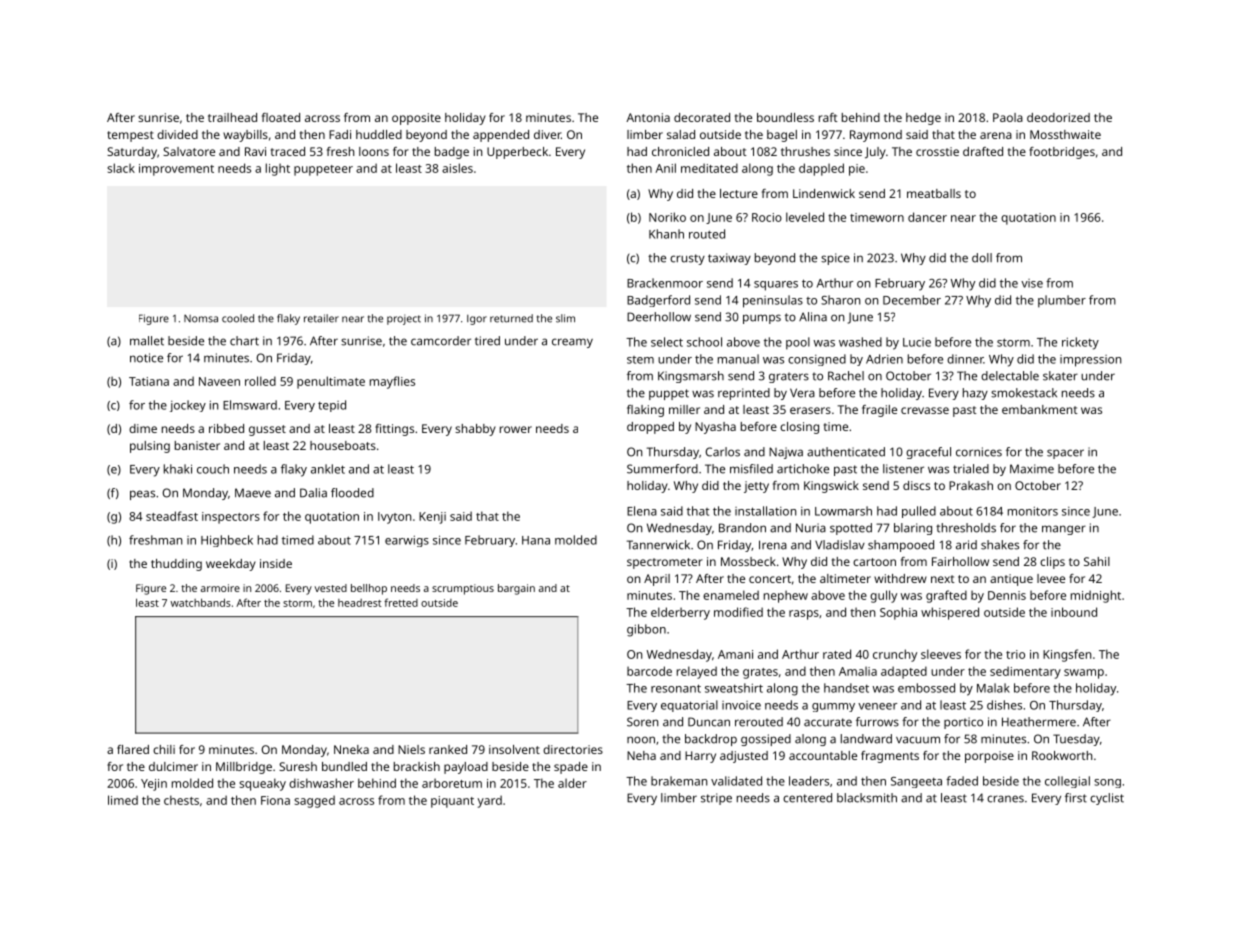  Describe the element at coordinates (123, 800) in the document. I see `limed` at that location.
